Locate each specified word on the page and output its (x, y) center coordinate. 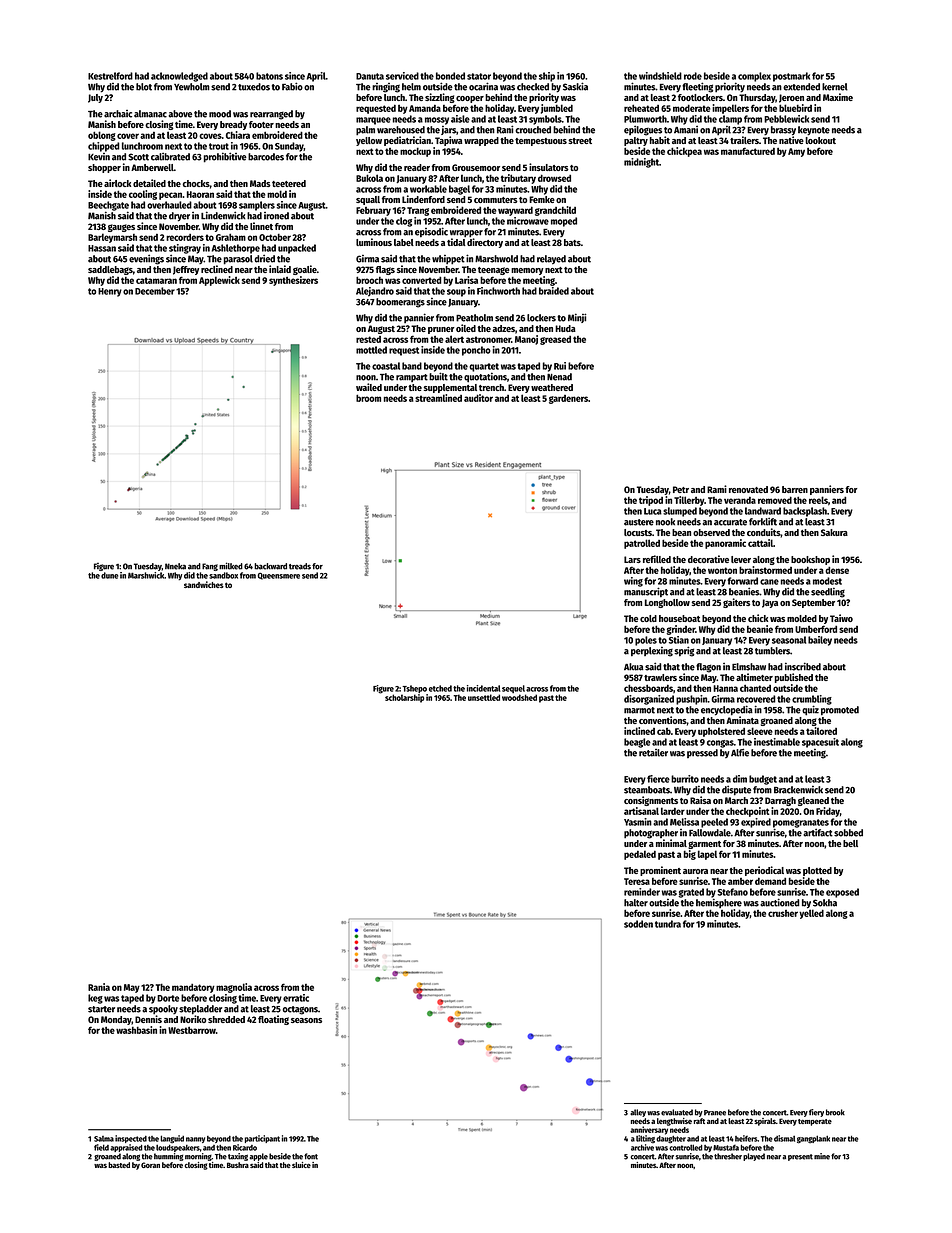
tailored (821, 731)
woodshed (519, 697)
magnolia (234, 988)
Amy (796, 152)
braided (554, 291)
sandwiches (204, 584)
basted (119, 1165)
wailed (369, 387)
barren (795, 489)
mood (220, 114)
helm (411, 87)
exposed (842, 893)
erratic (296, 998)
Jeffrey (186, 270)
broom (368, 398)
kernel (835, 87)
